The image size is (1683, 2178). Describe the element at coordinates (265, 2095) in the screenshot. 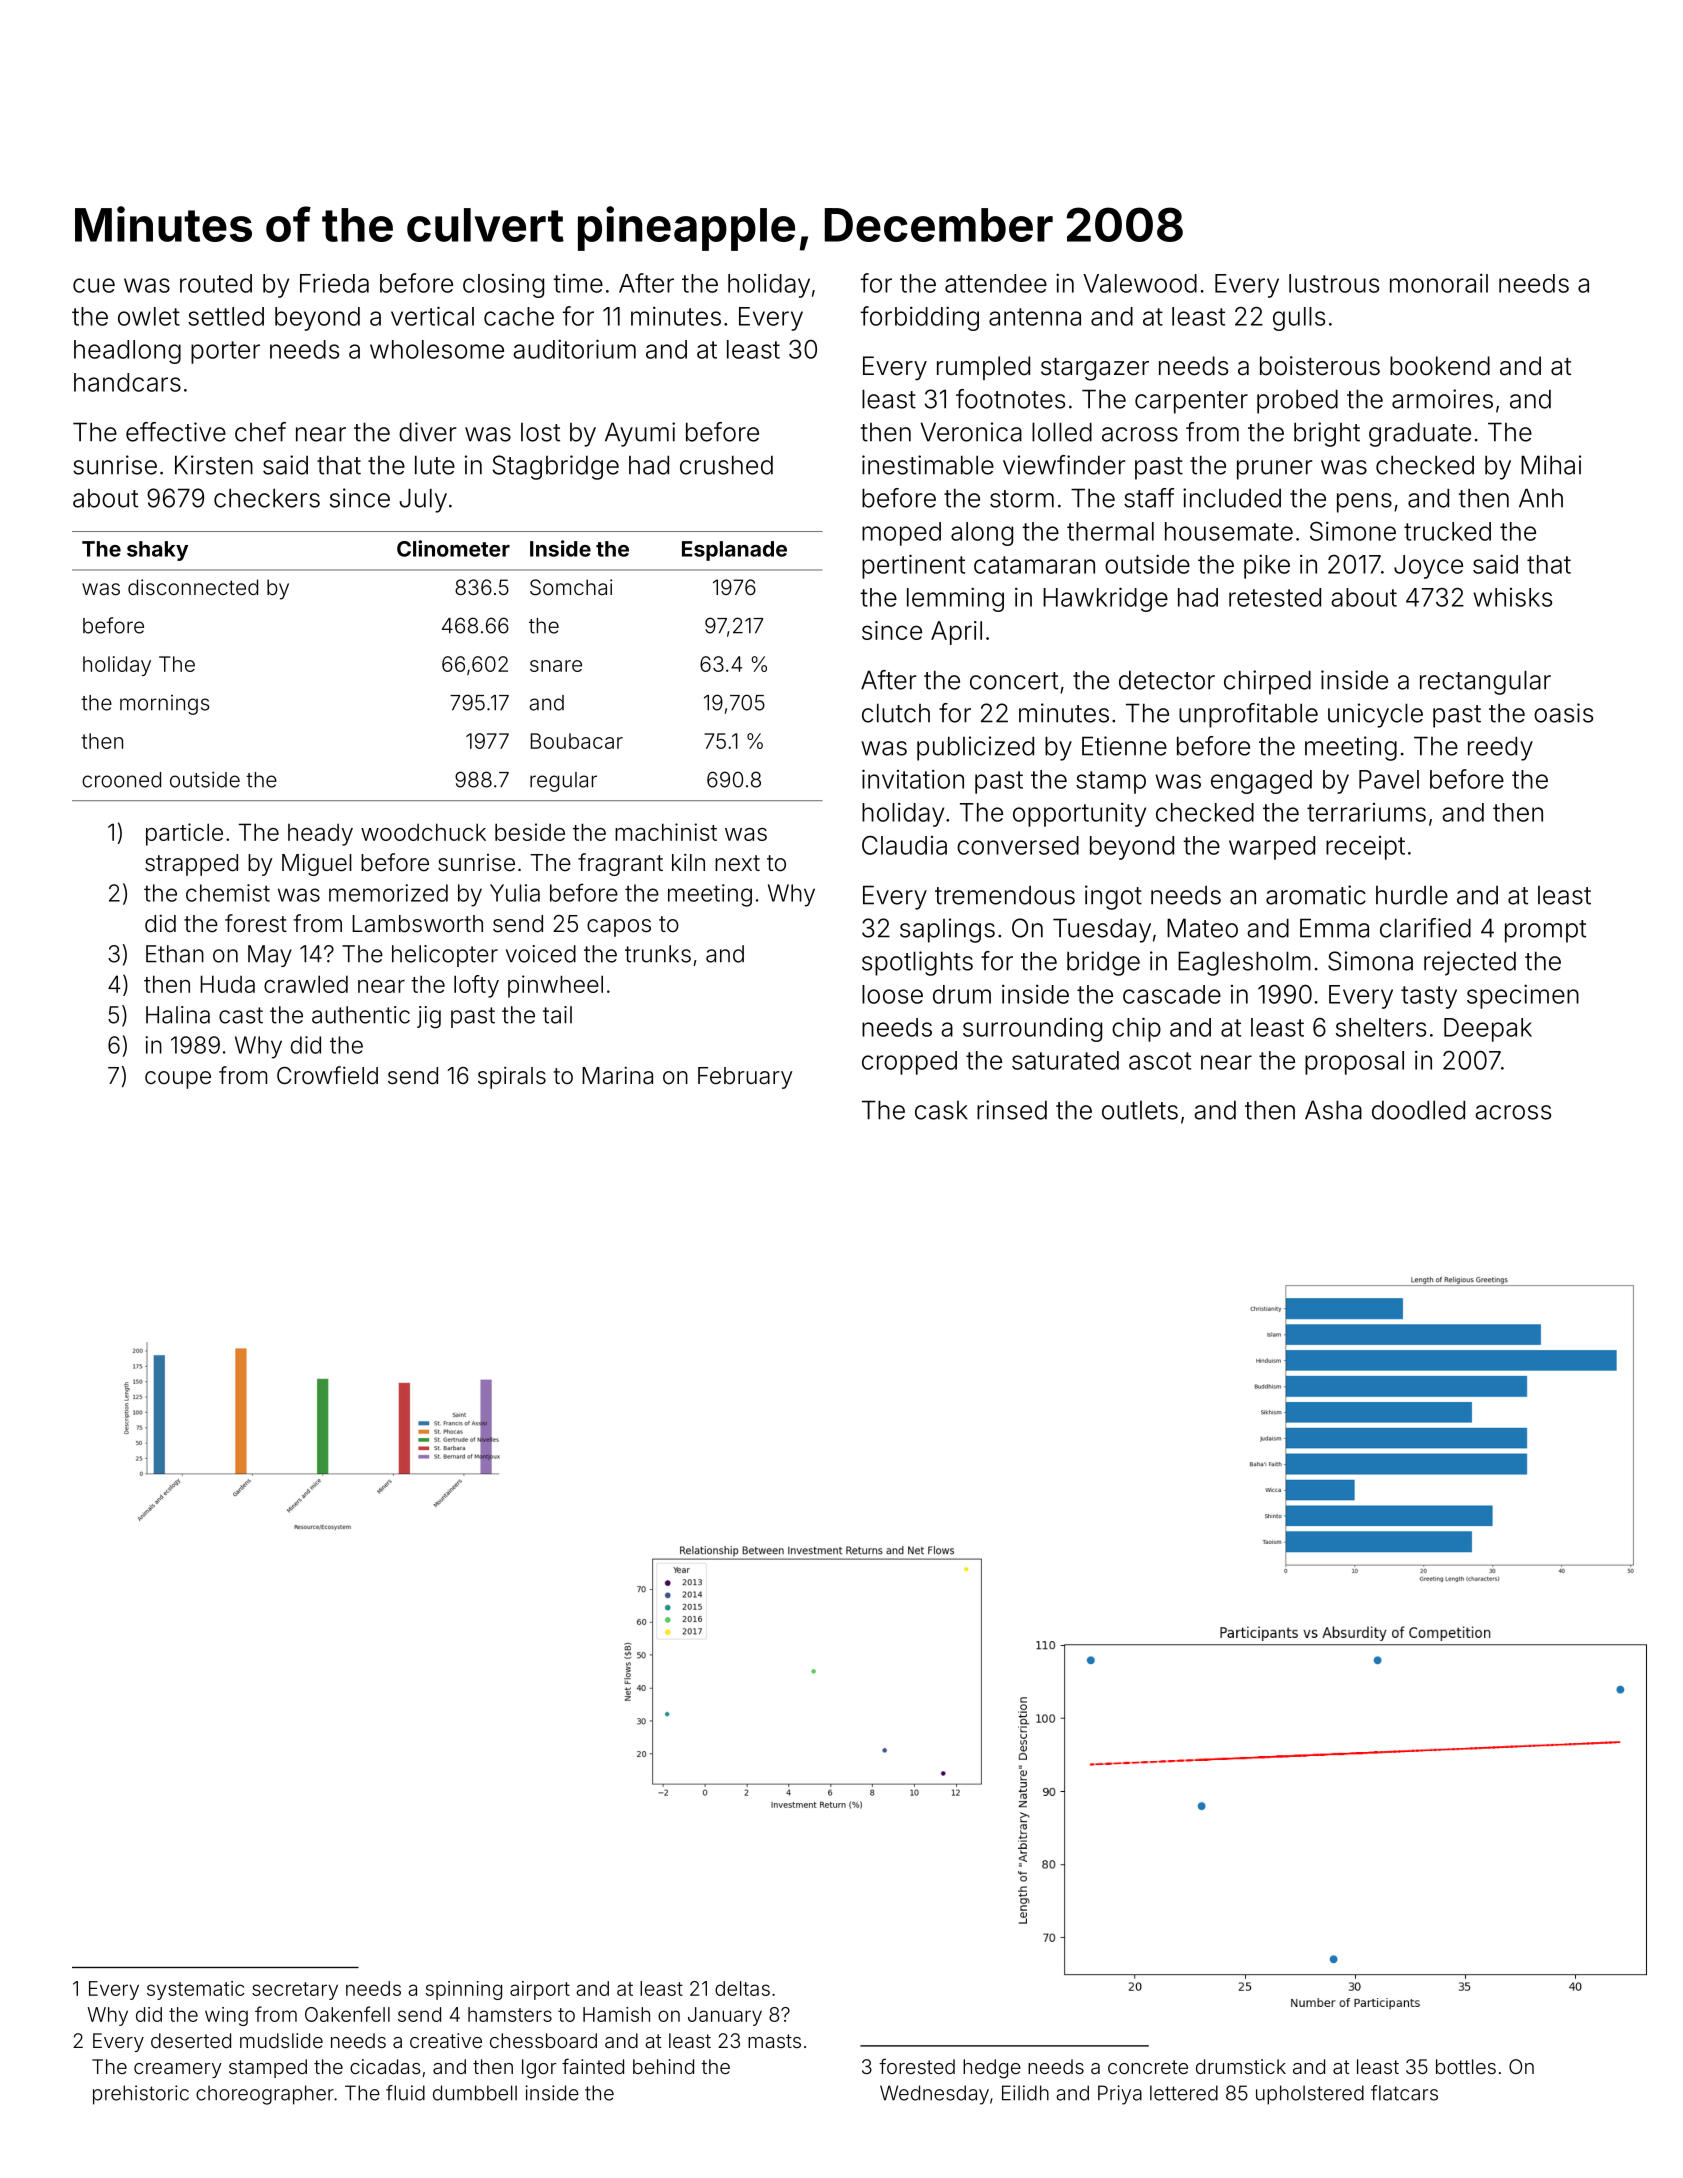

I see `choreographer` at that location.
